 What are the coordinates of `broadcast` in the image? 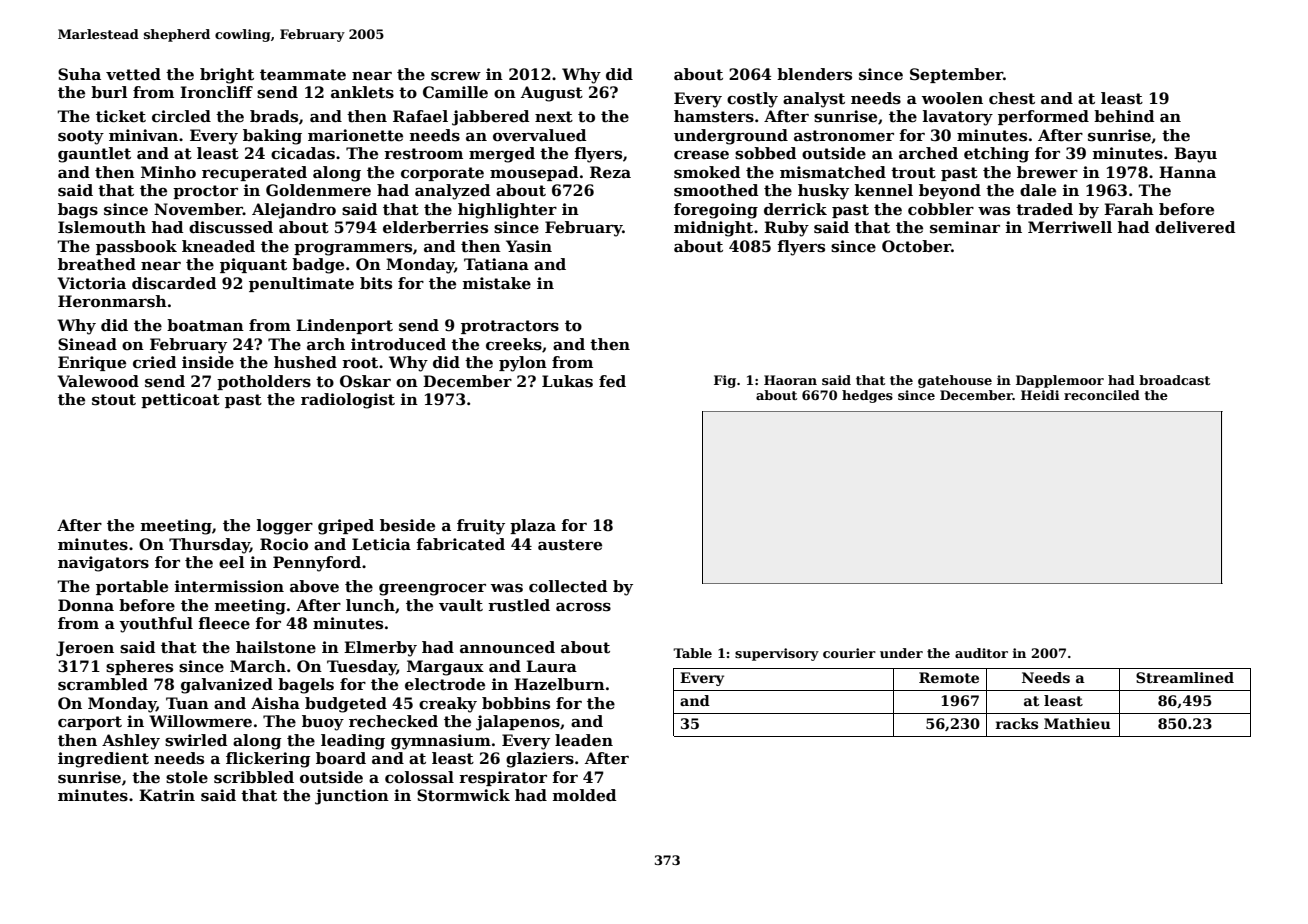 It's located at (1174, 380).
